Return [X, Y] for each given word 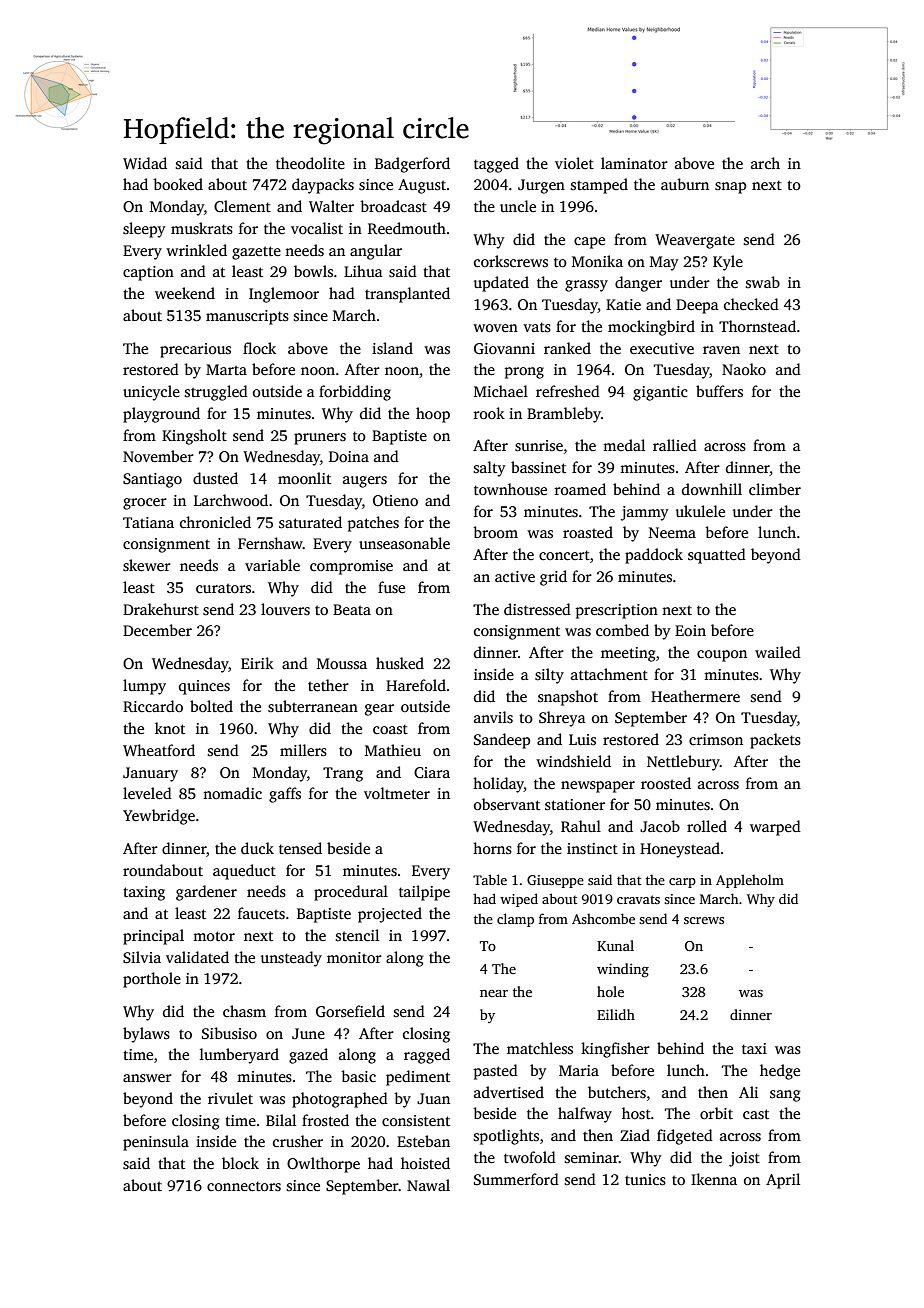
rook [489, 413]
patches [373, 524]
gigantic [660, 393]
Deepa [697, 306]
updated [501, 284]
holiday [498, 785]
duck [257, 848]
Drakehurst [161, 609]
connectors [244, 1186]
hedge [780, 1072]
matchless [540, 1048]
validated [197, 957]
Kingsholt [194, 437]
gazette [256, 253]
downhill [712, 489]
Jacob [660, 826]
